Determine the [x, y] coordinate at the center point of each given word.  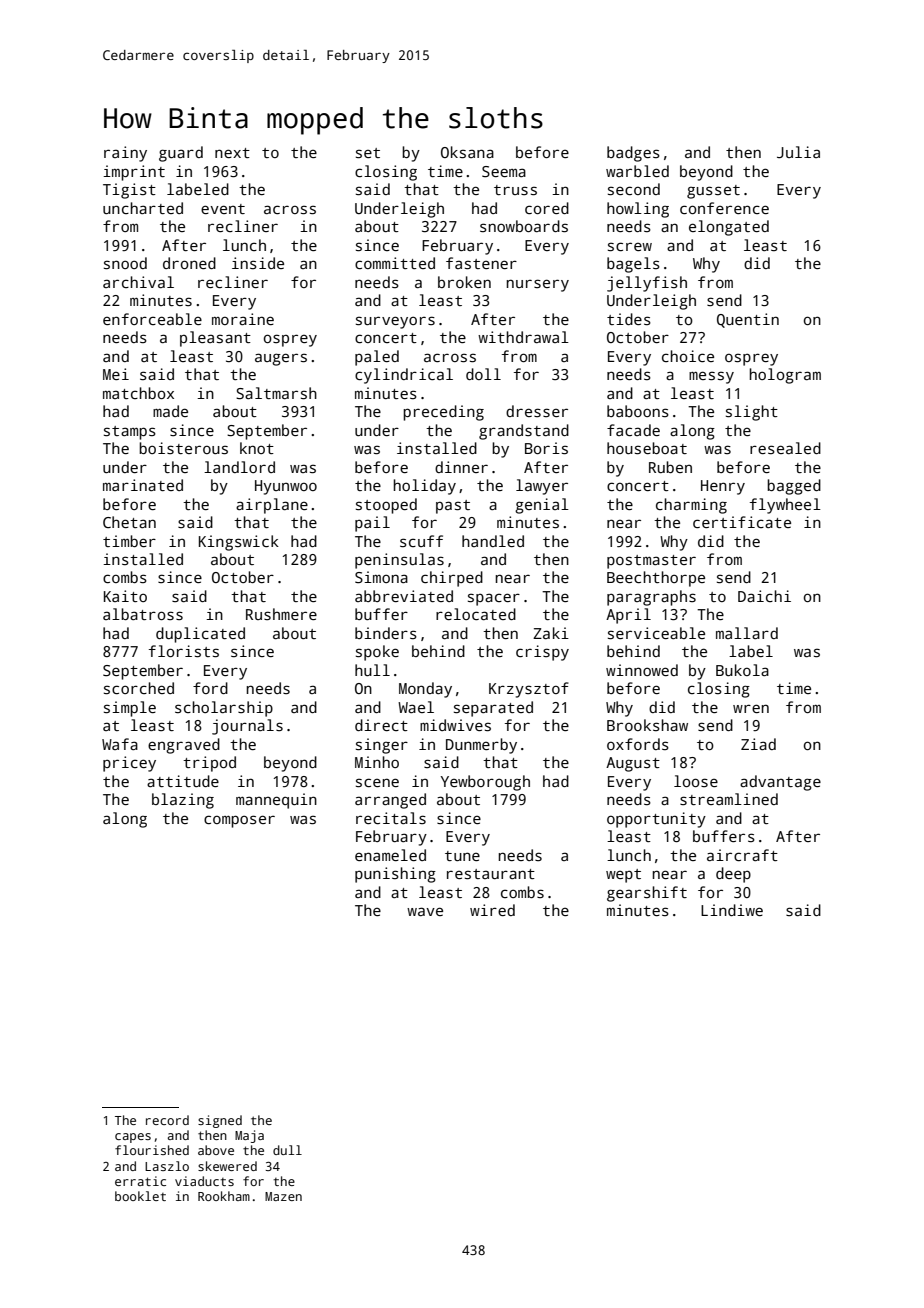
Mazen [283, 1196]
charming [691, 506]
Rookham [224, 1196]
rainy [125, 154]
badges [633, 154]
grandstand [524, 432]
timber [129, 541]
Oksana [467, 152]
